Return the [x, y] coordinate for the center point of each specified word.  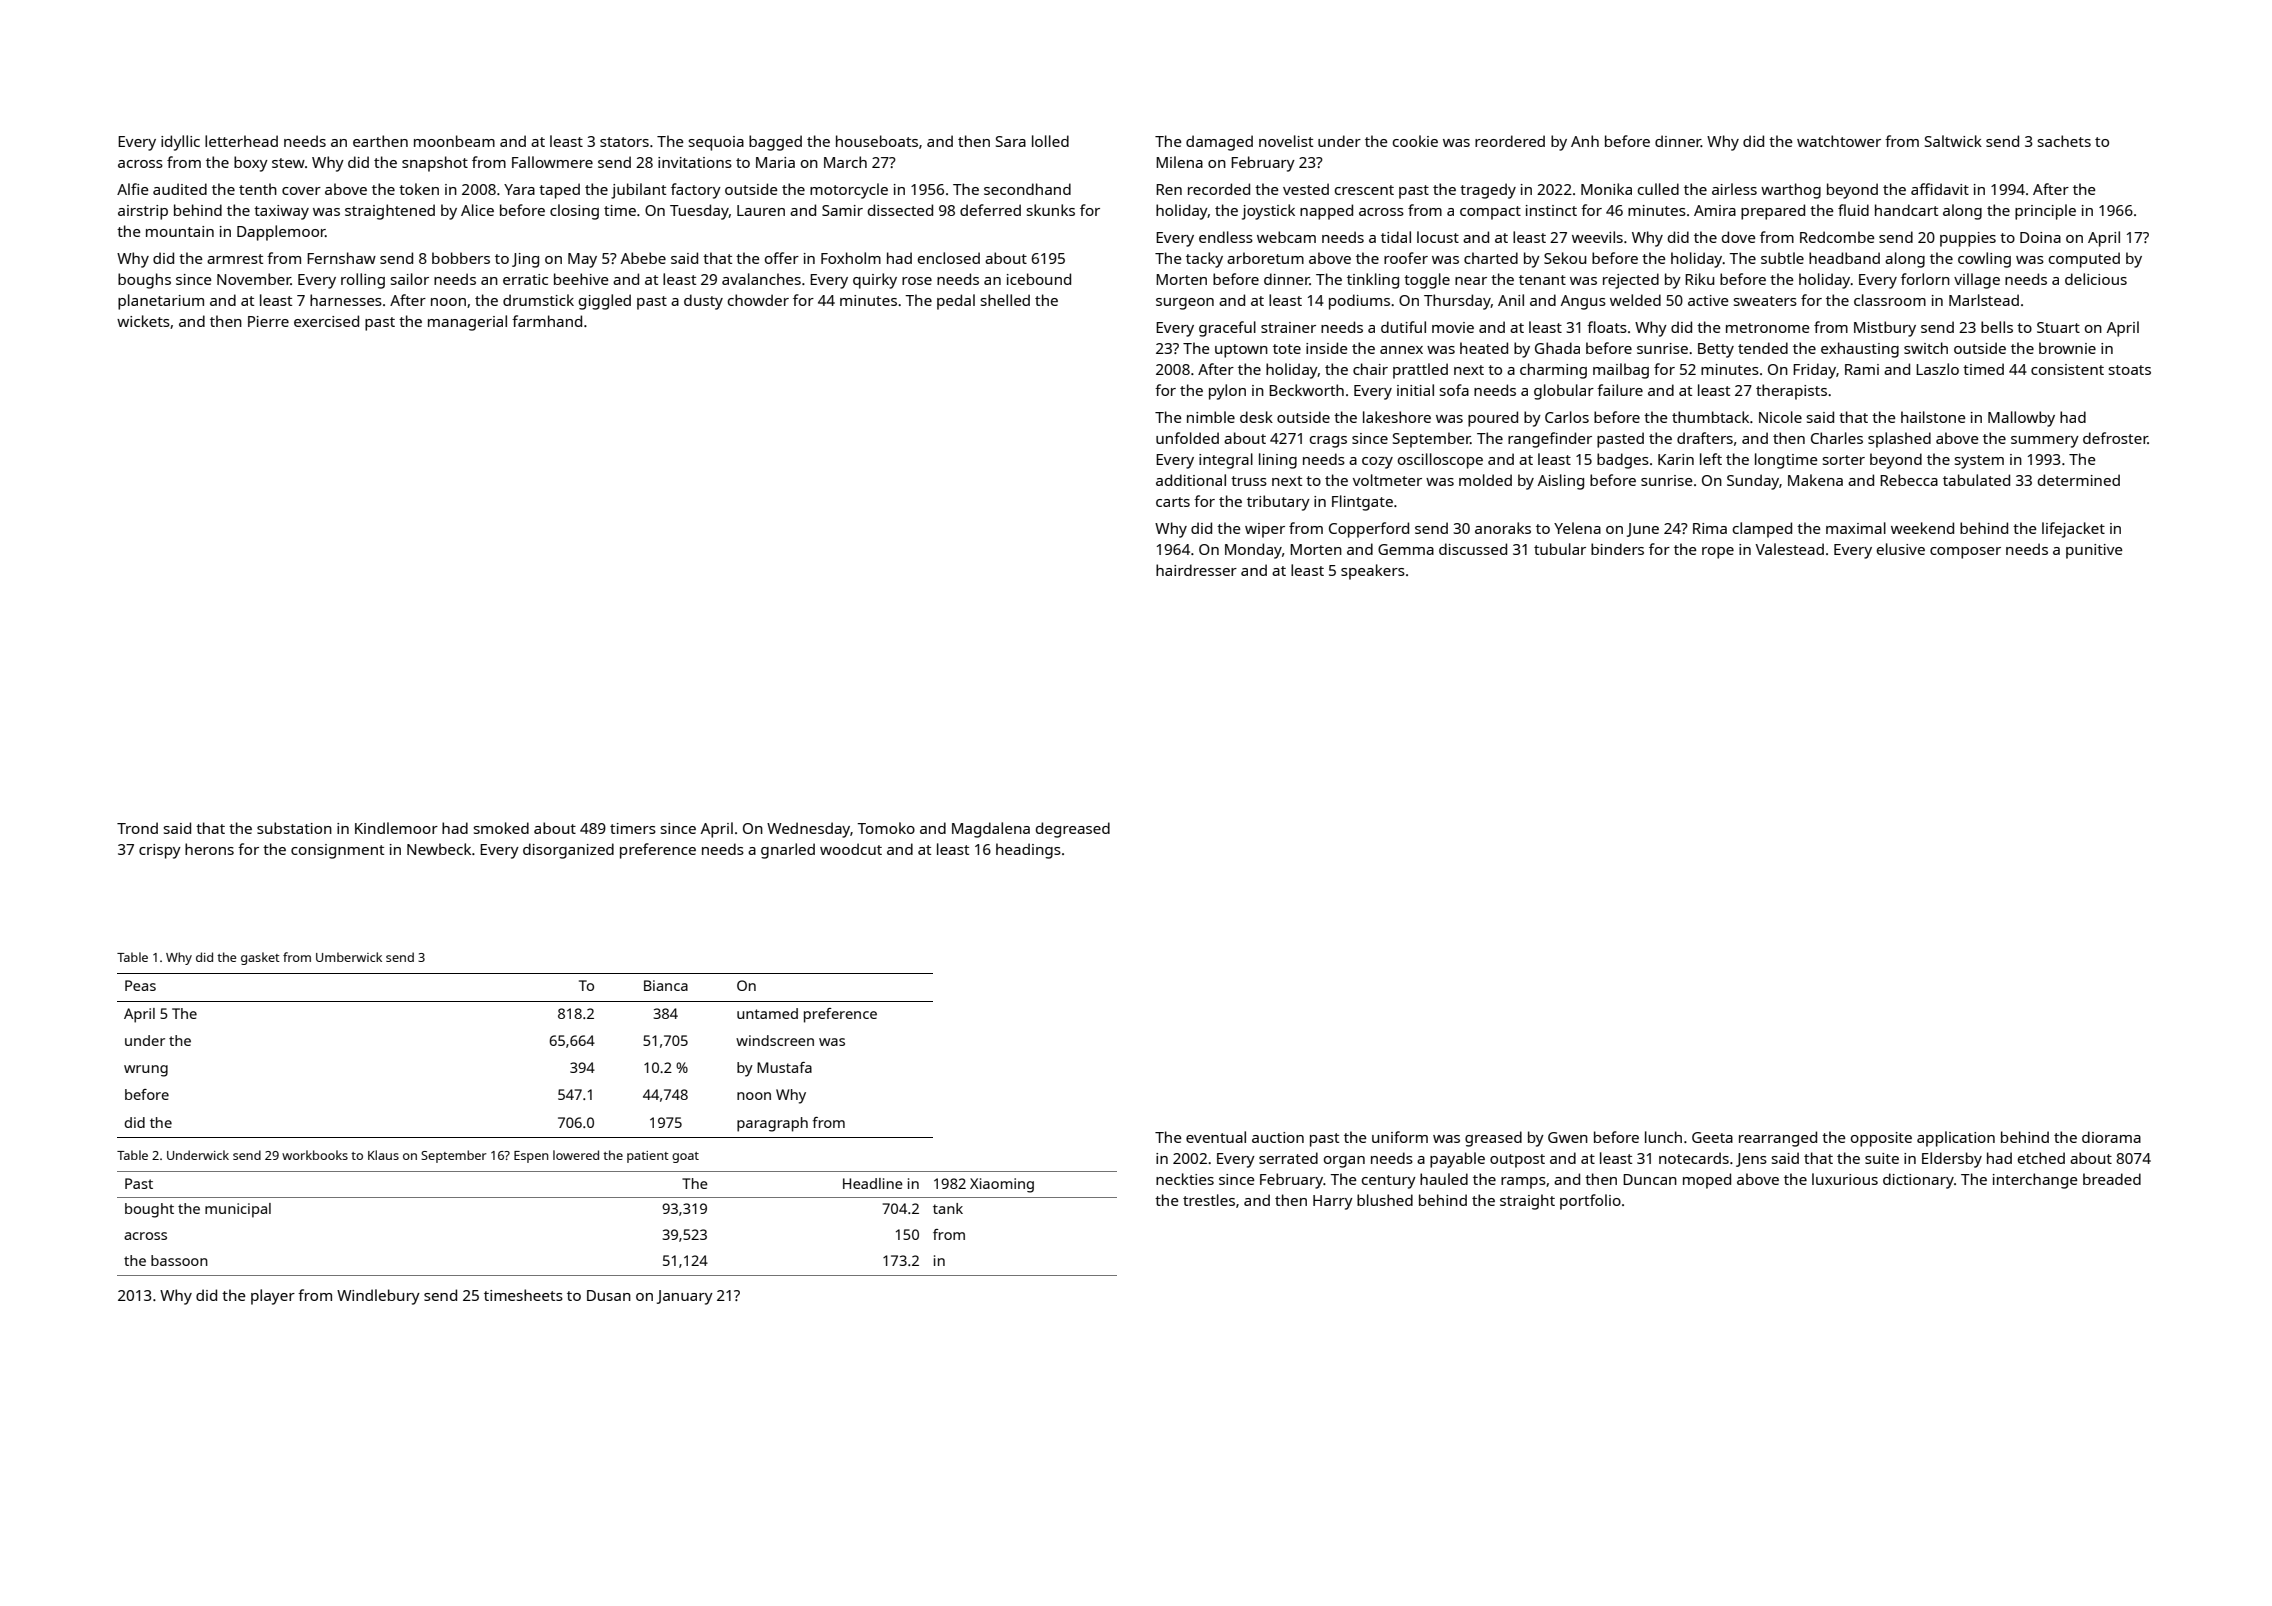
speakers [1373, 572]
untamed [767, 1013]
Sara [1011, 141]
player [273, 1297]
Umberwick [349, 957]
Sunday [1753, 482]
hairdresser [1196, 570]
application [1956, 1139]
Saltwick [1953, 141]
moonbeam [454, 141]
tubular [1560, 549]
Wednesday [808, 830]
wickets [143, 321]
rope [1718, 553]
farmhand [547, 321]
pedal [956, 302]
